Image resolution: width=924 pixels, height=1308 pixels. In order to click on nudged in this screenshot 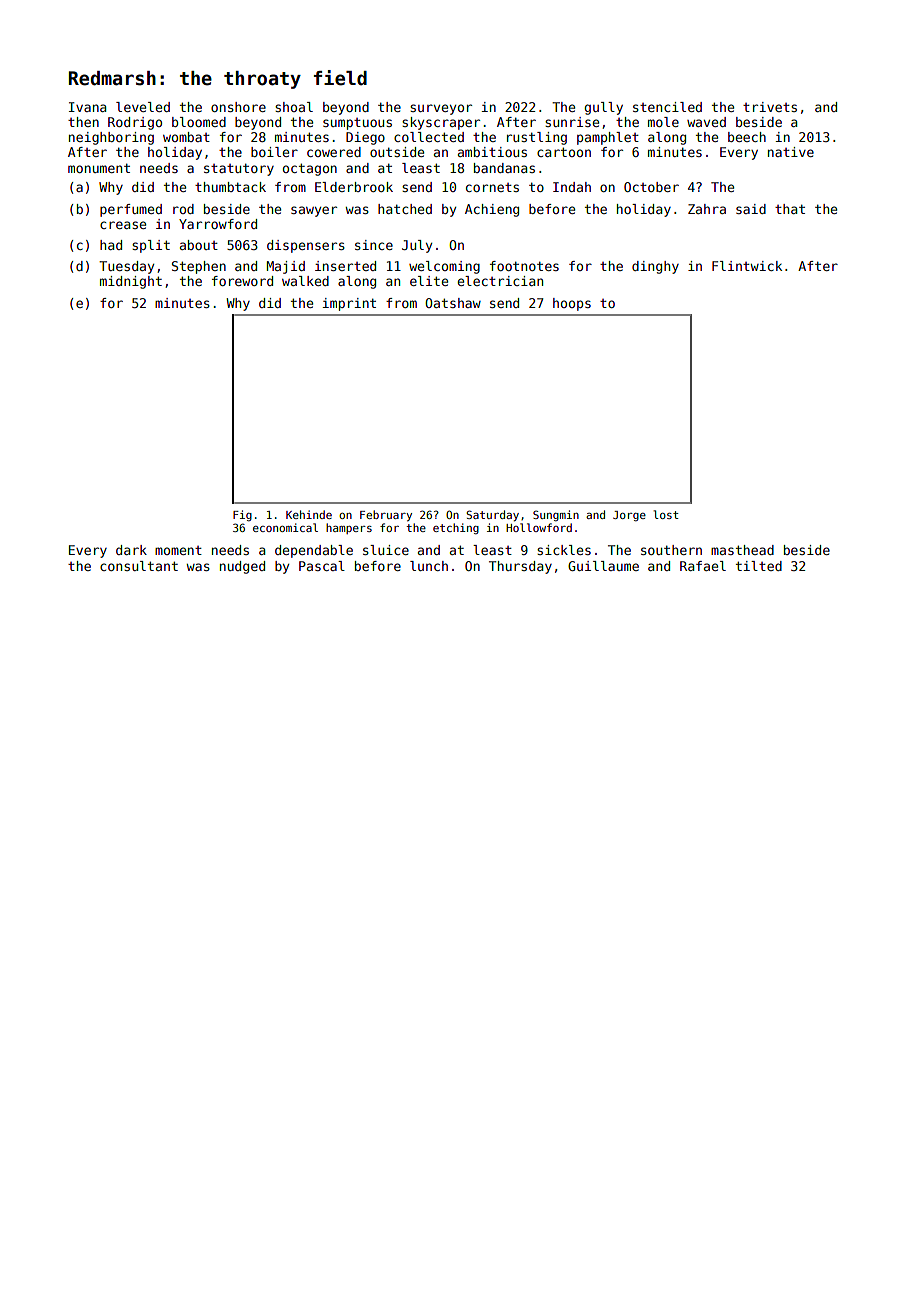, I will do `click(242, 567)`.
